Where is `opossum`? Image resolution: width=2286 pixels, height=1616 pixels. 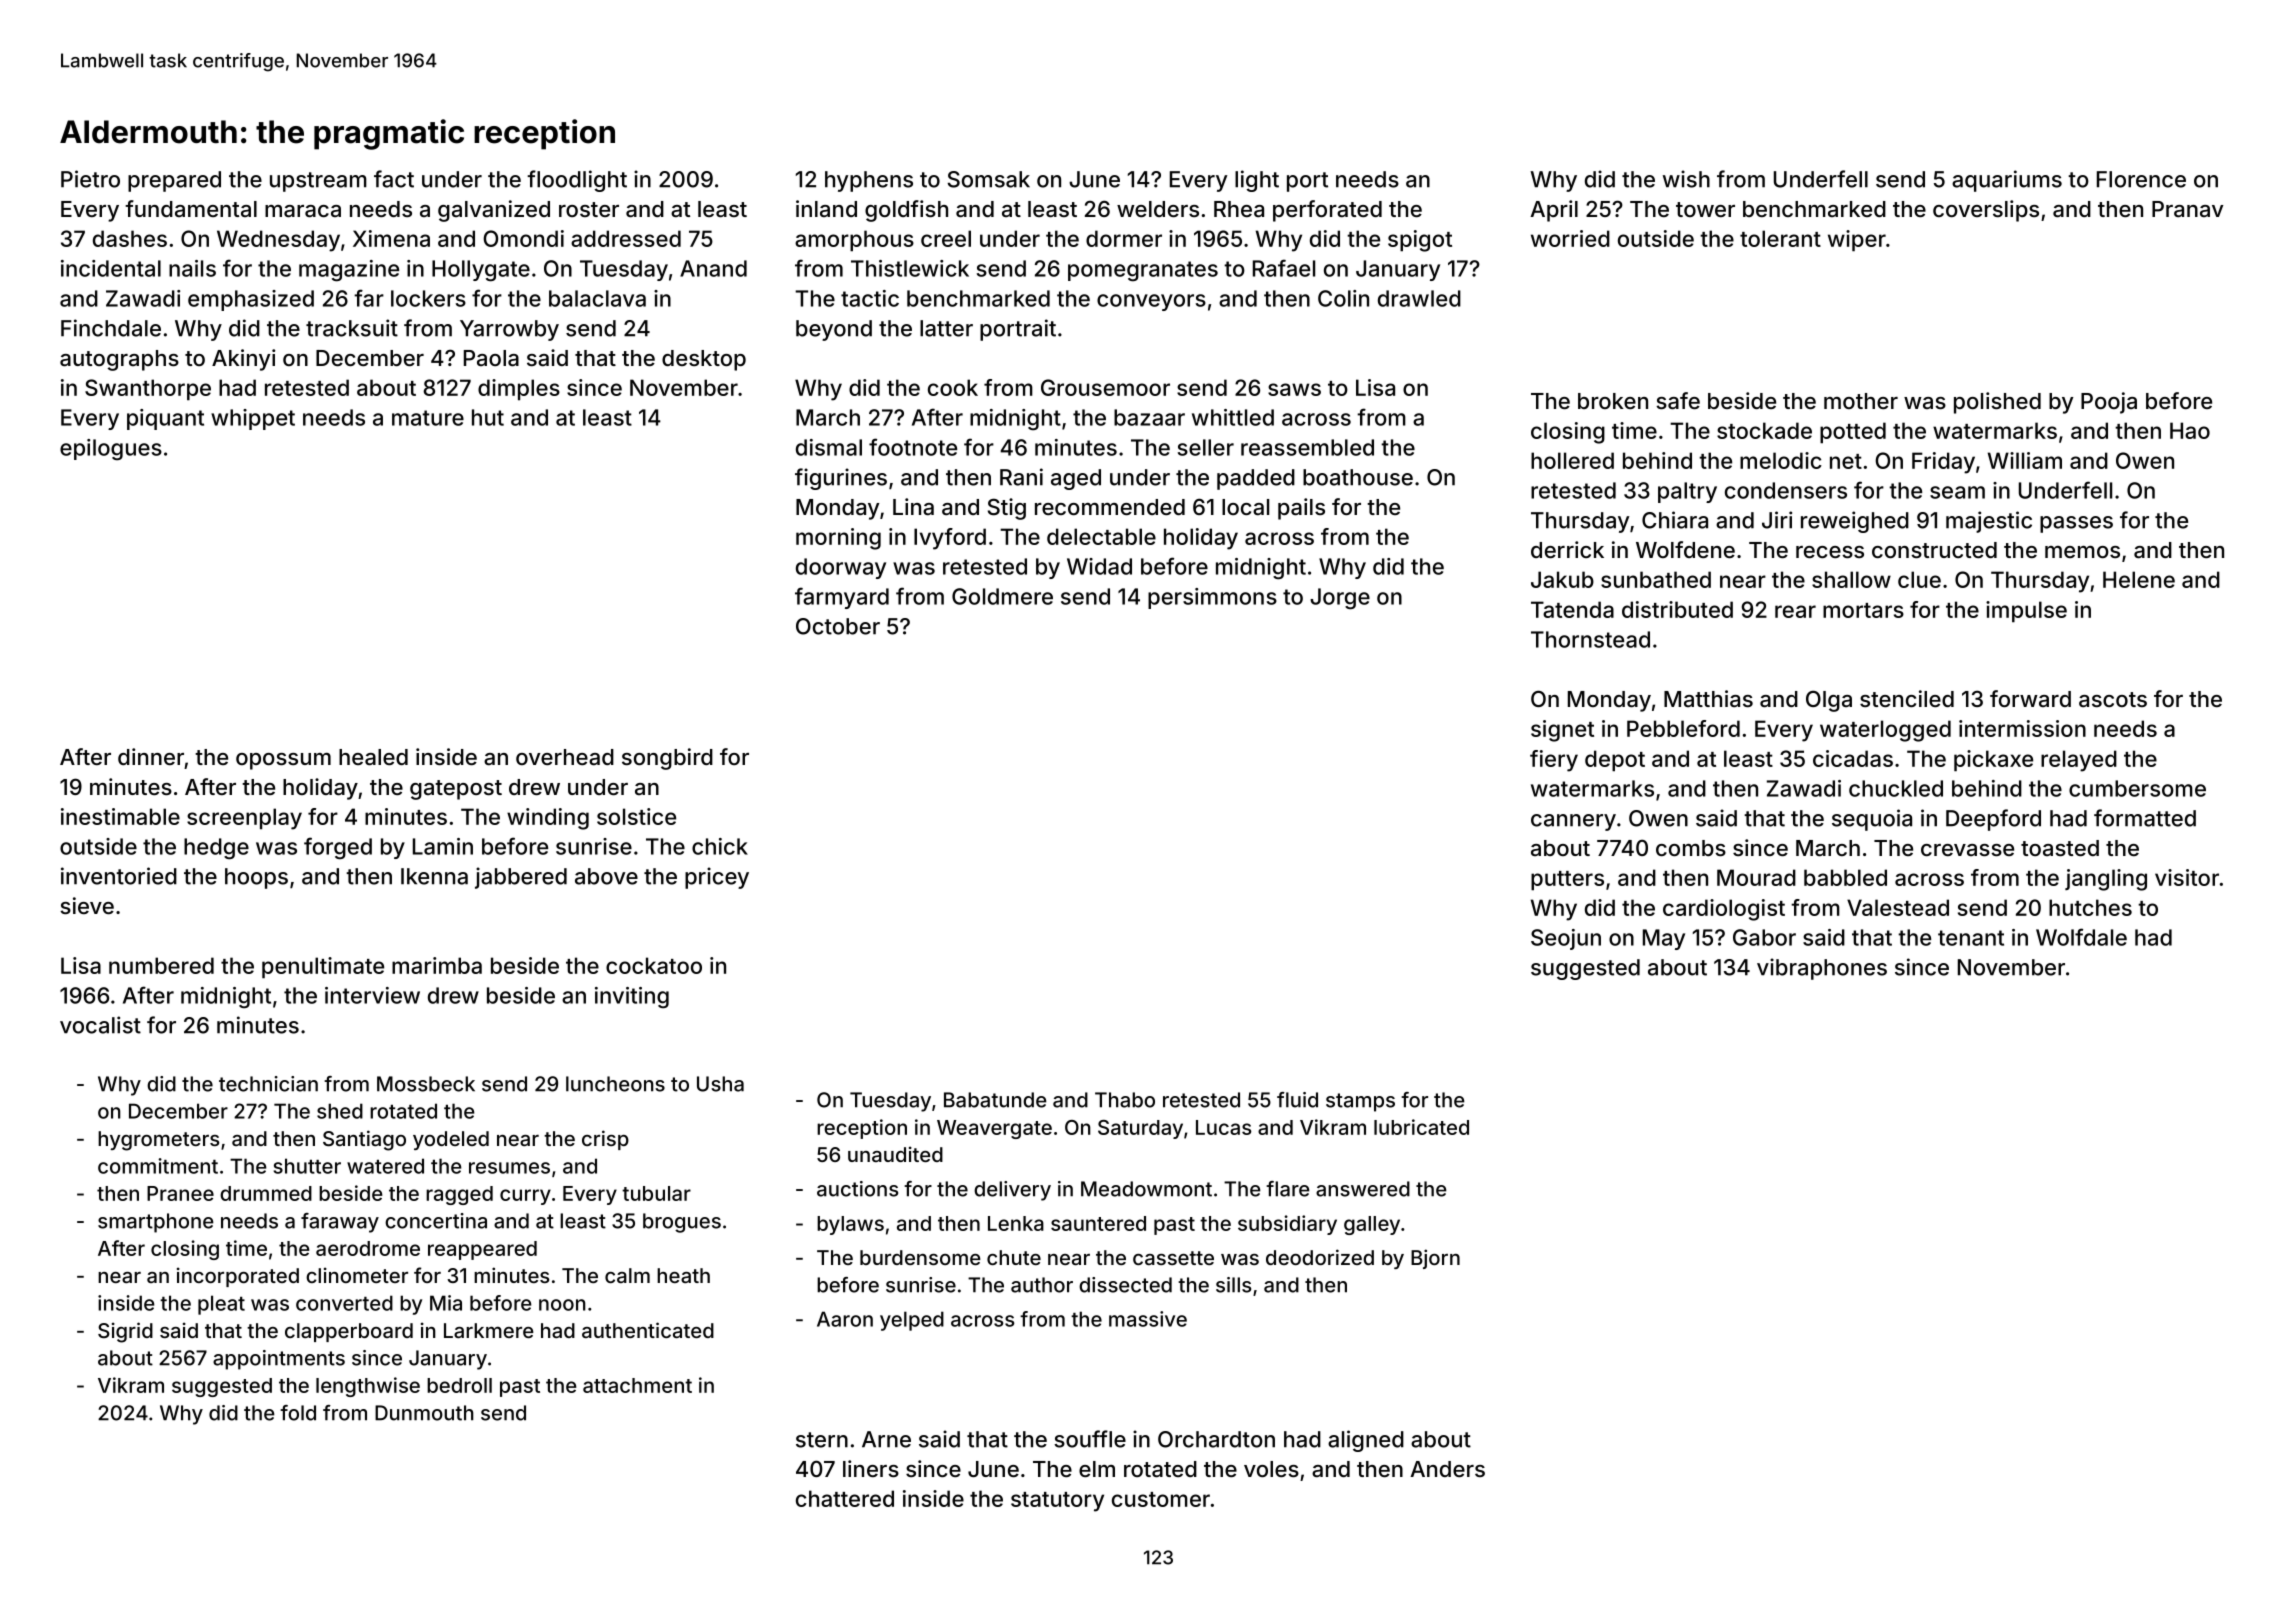 opossum is located at coordinates (283, 761).
